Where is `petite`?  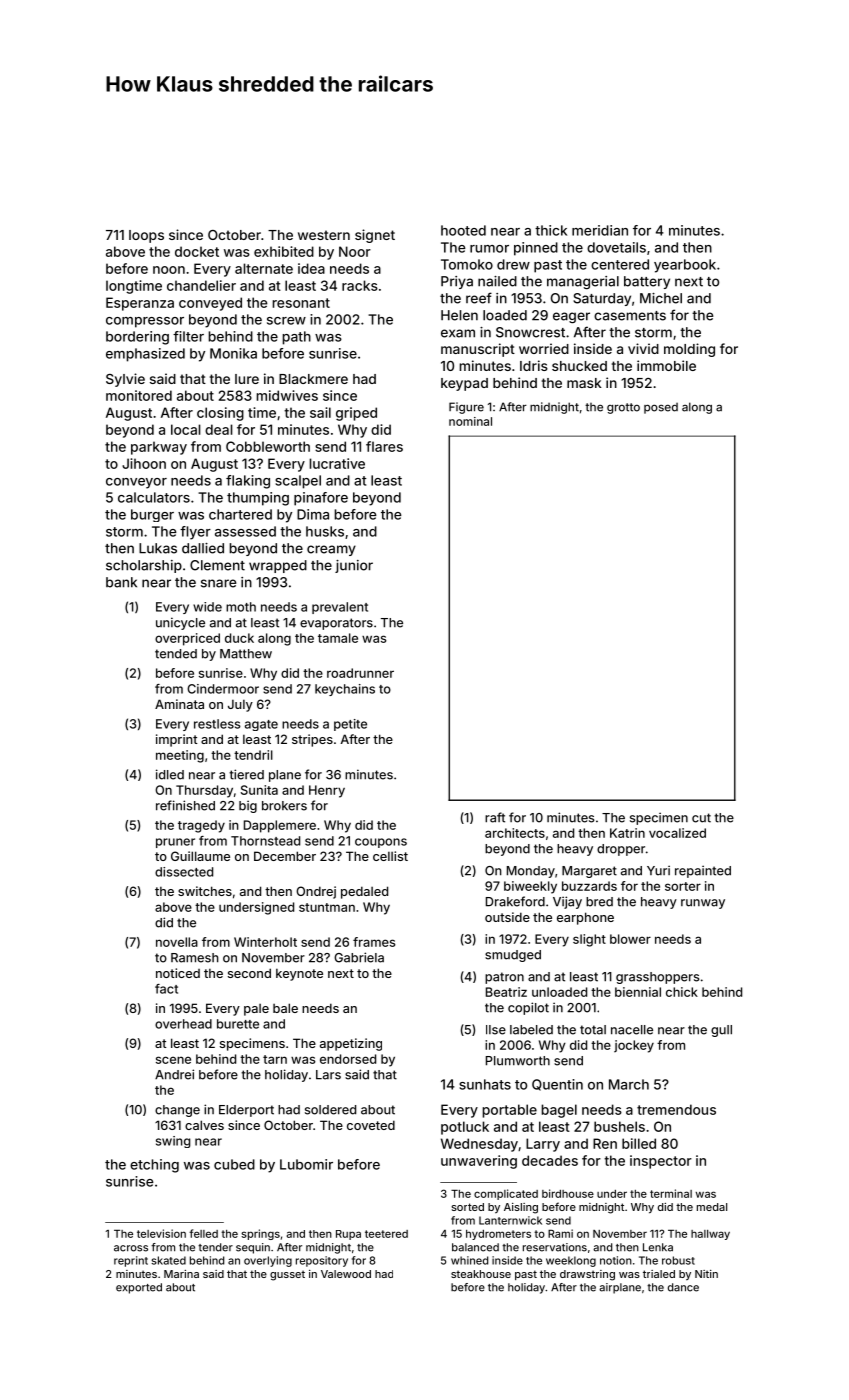 petite is located at coordinates (350, 725).
